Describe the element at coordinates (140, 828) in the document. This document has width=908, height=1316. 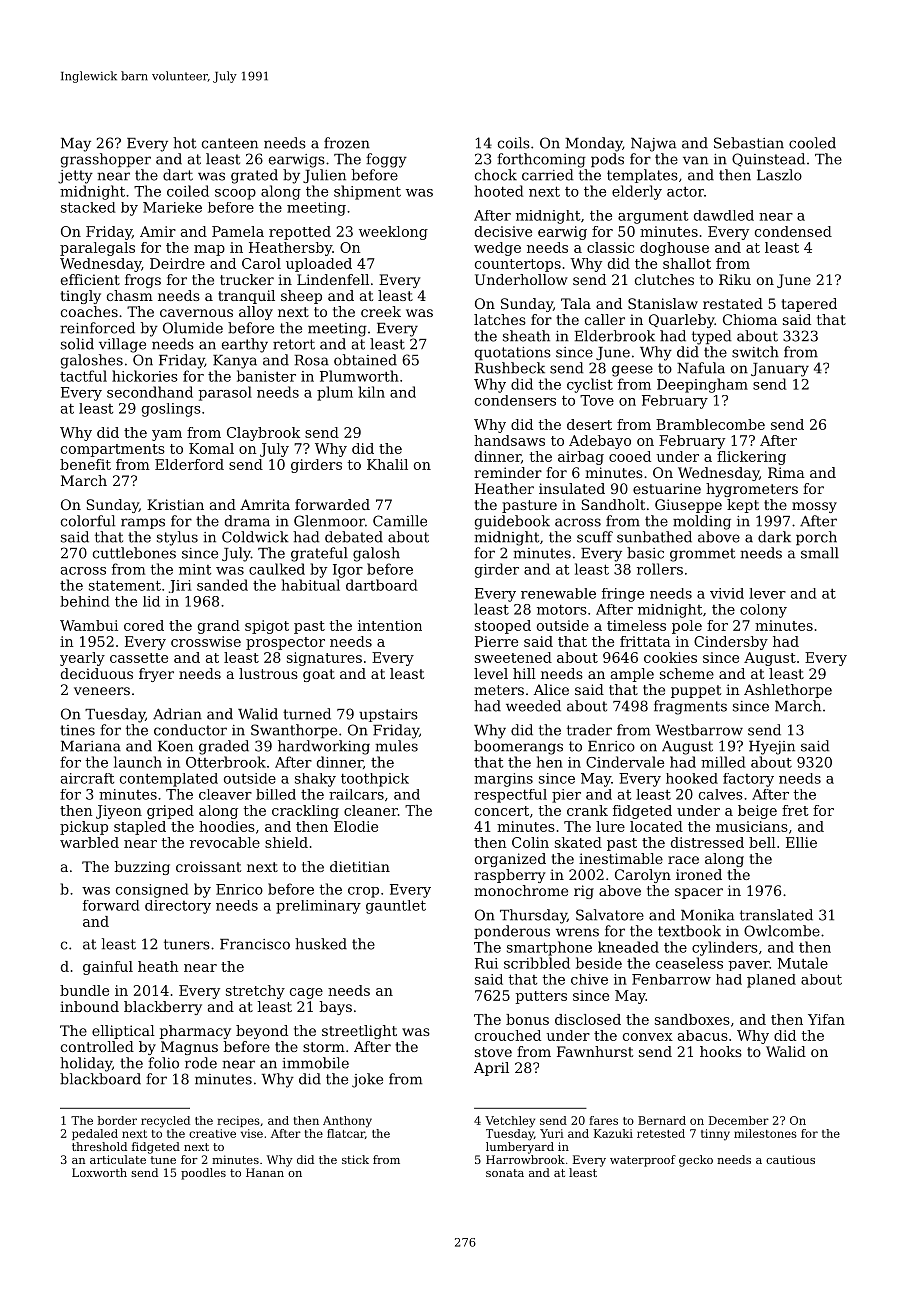
I see `stapled` at that location.
